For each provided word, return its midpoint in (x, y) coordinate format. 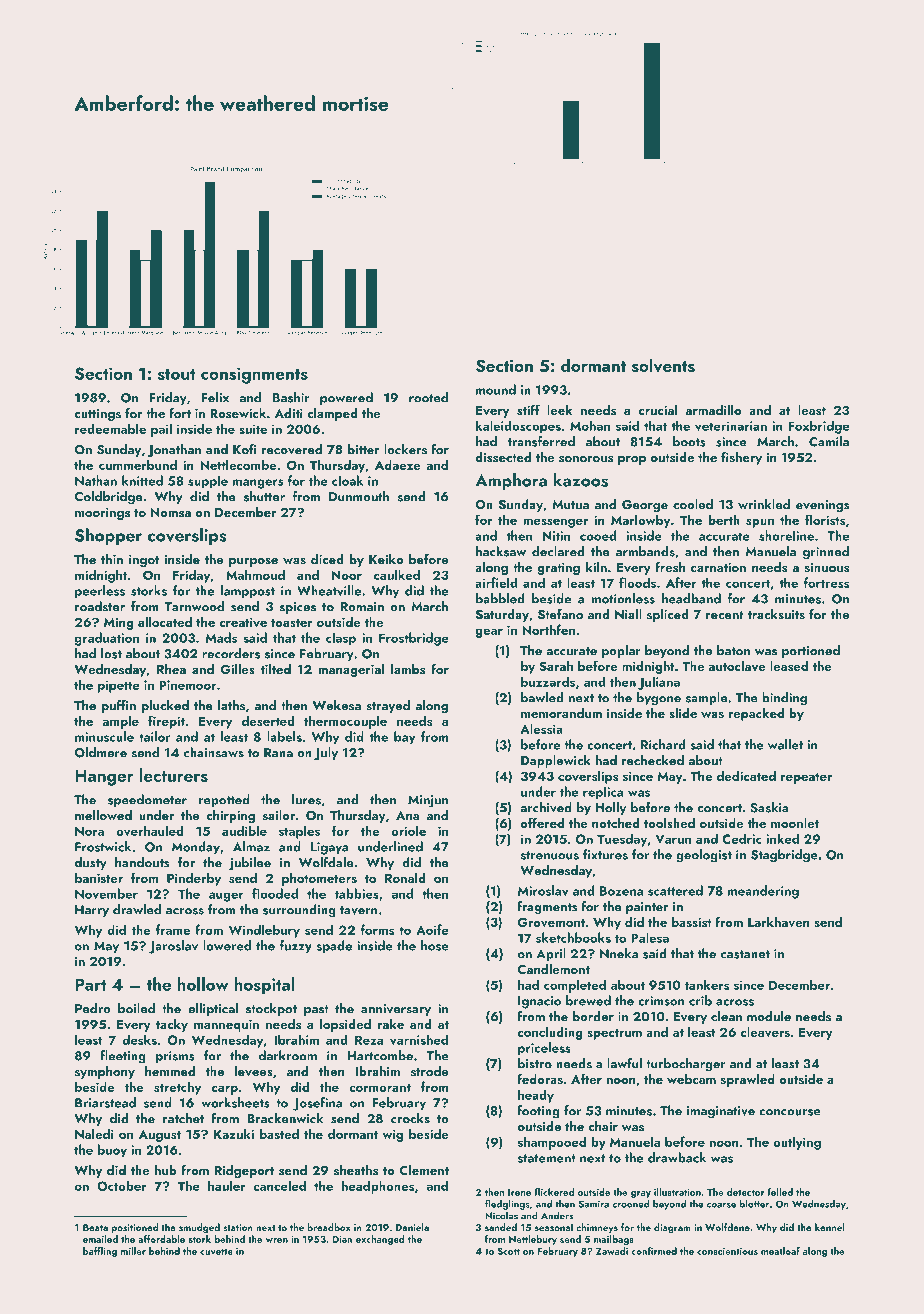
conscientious (727, 1251)
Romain (362, 607)
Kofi (245, 449)
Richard (663, 744)
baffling (100, 1252)
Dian (342, 1239)
